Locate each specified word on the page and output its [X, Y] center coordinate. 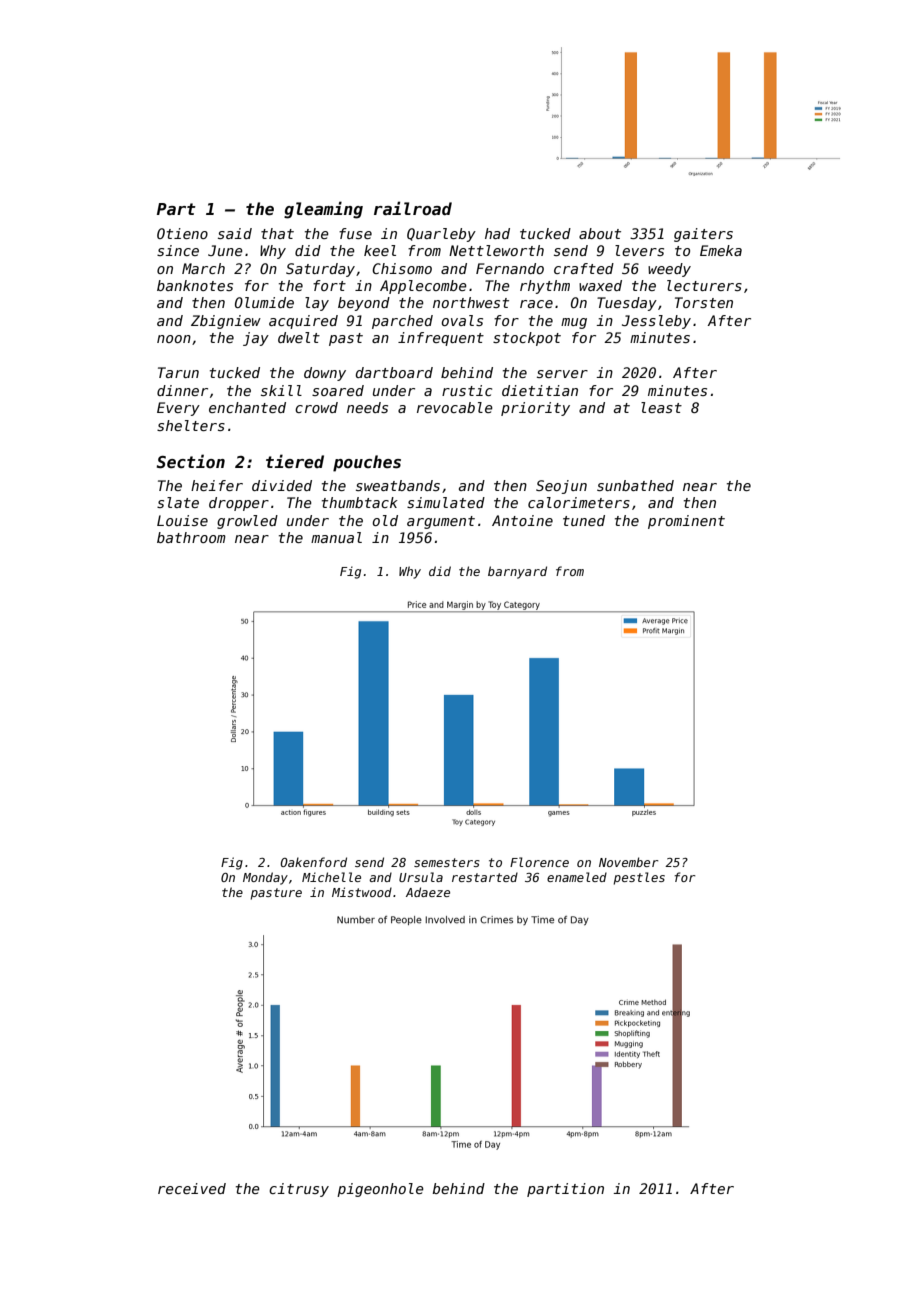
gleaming [323, 210]
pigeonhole [380, 1190]
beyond [364, 304]
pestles [639, 878]
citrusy [299, 1190]
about [600, 233]
